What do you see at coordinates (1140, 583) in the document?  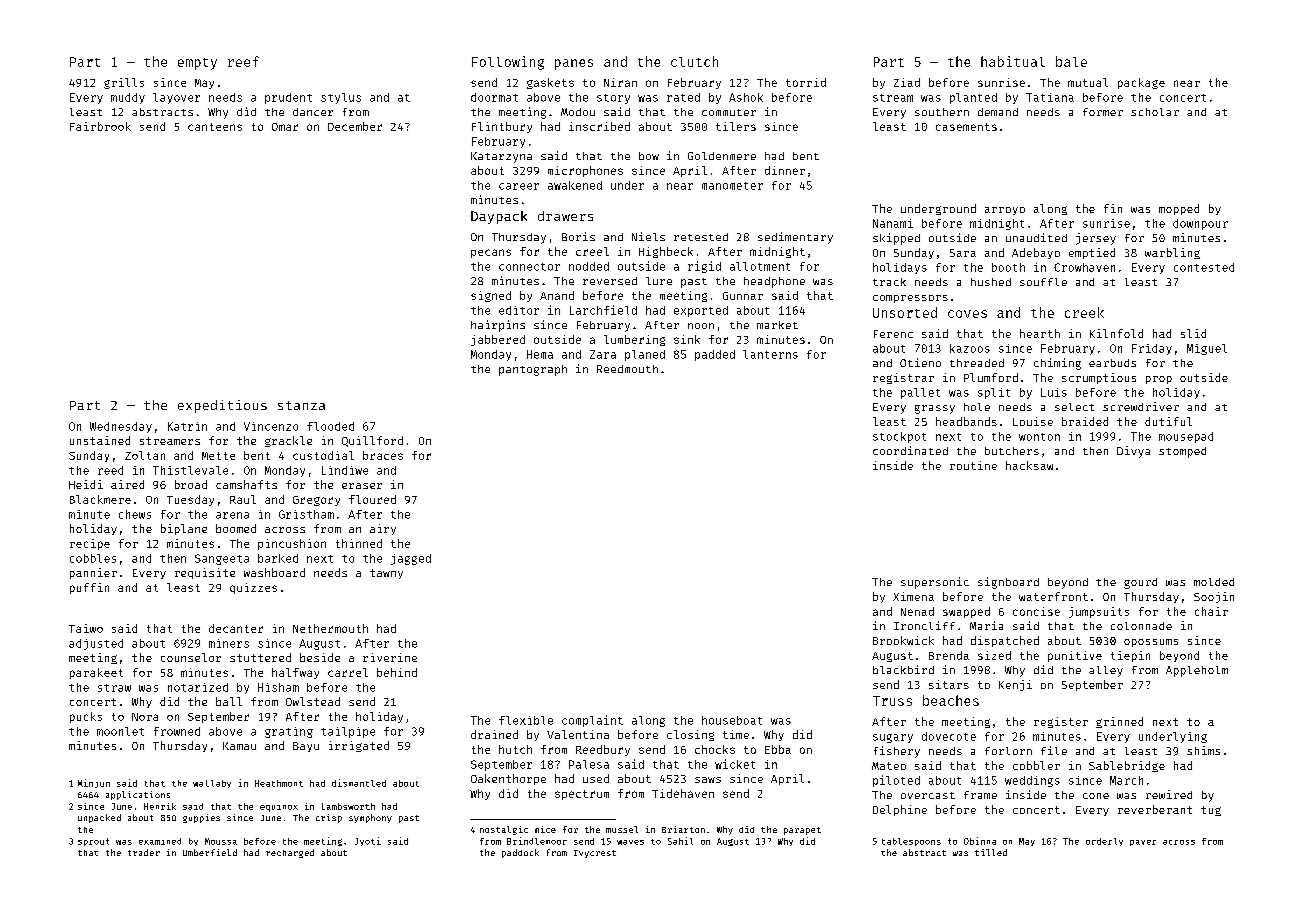 I see `gourd` at bounding box center [1140, 583].
